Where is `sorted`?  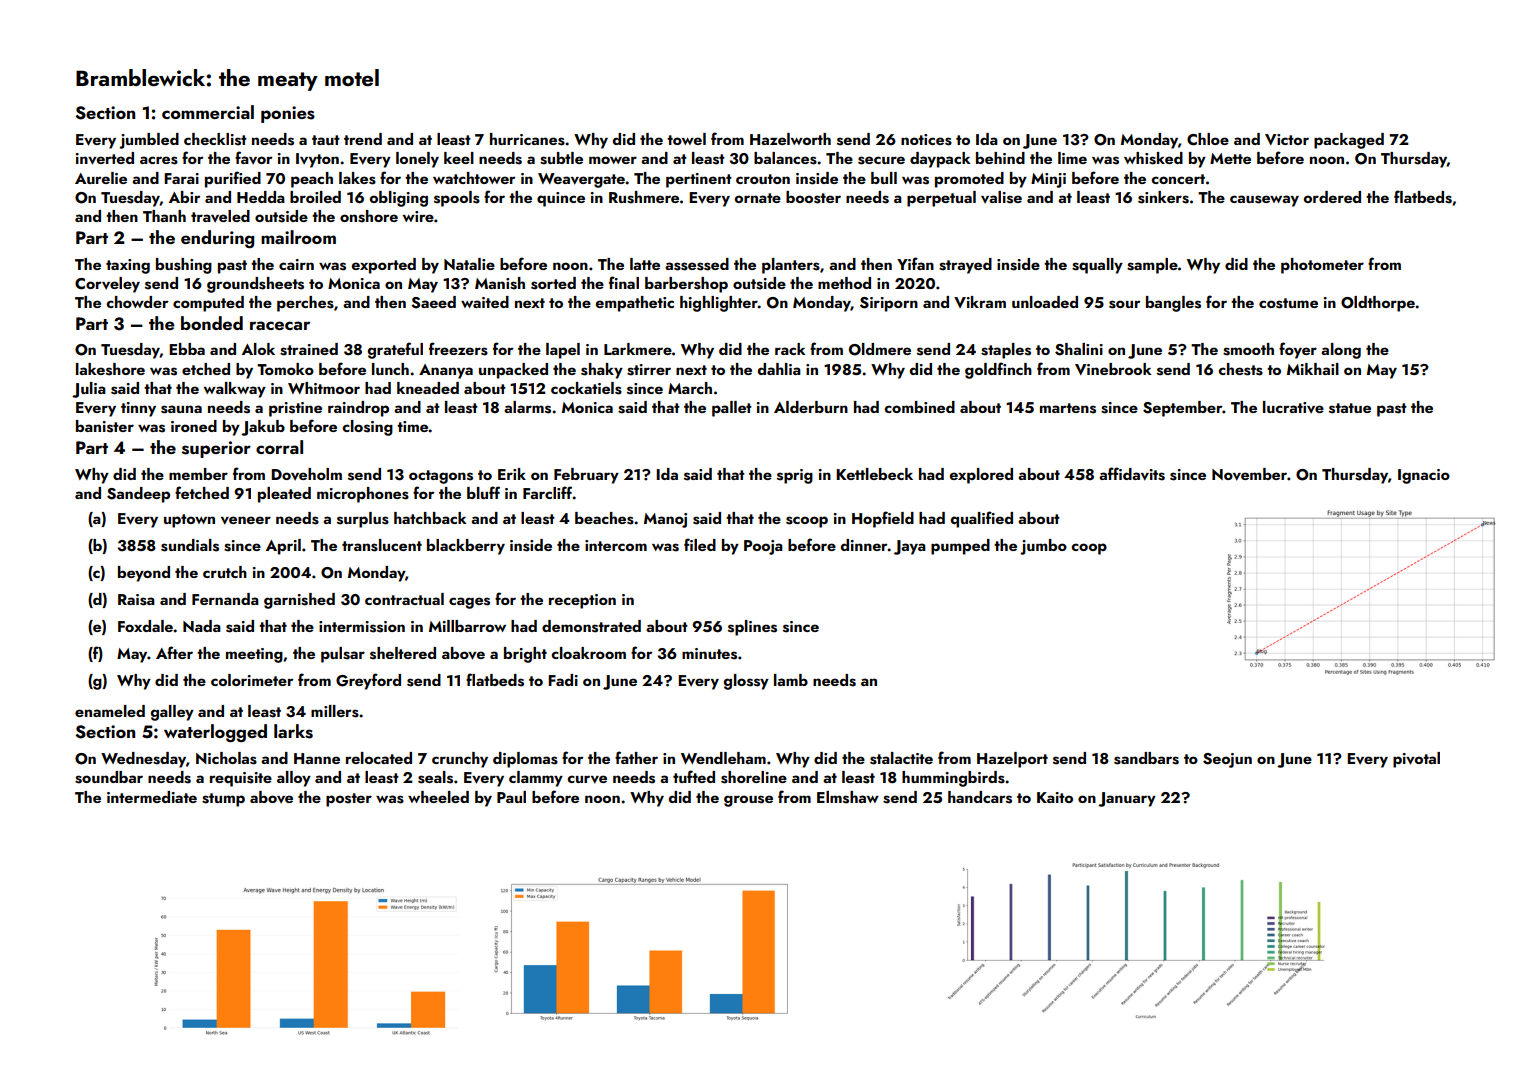 sorted is located at coordinates (553, 283).
